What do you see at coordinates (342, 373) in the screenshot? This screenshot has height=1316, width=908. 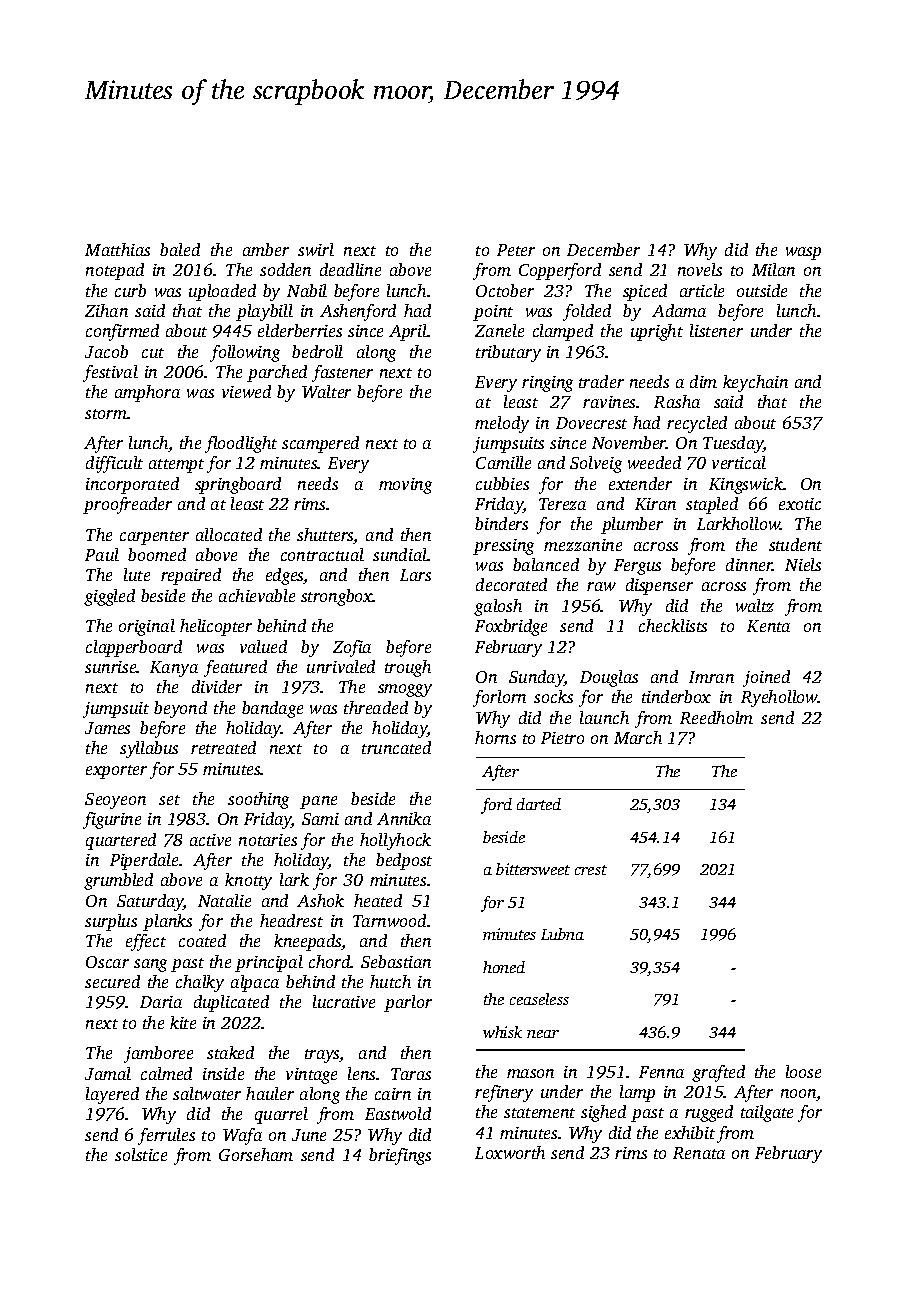 I see `fastener` at bounding box center [342, 373].
